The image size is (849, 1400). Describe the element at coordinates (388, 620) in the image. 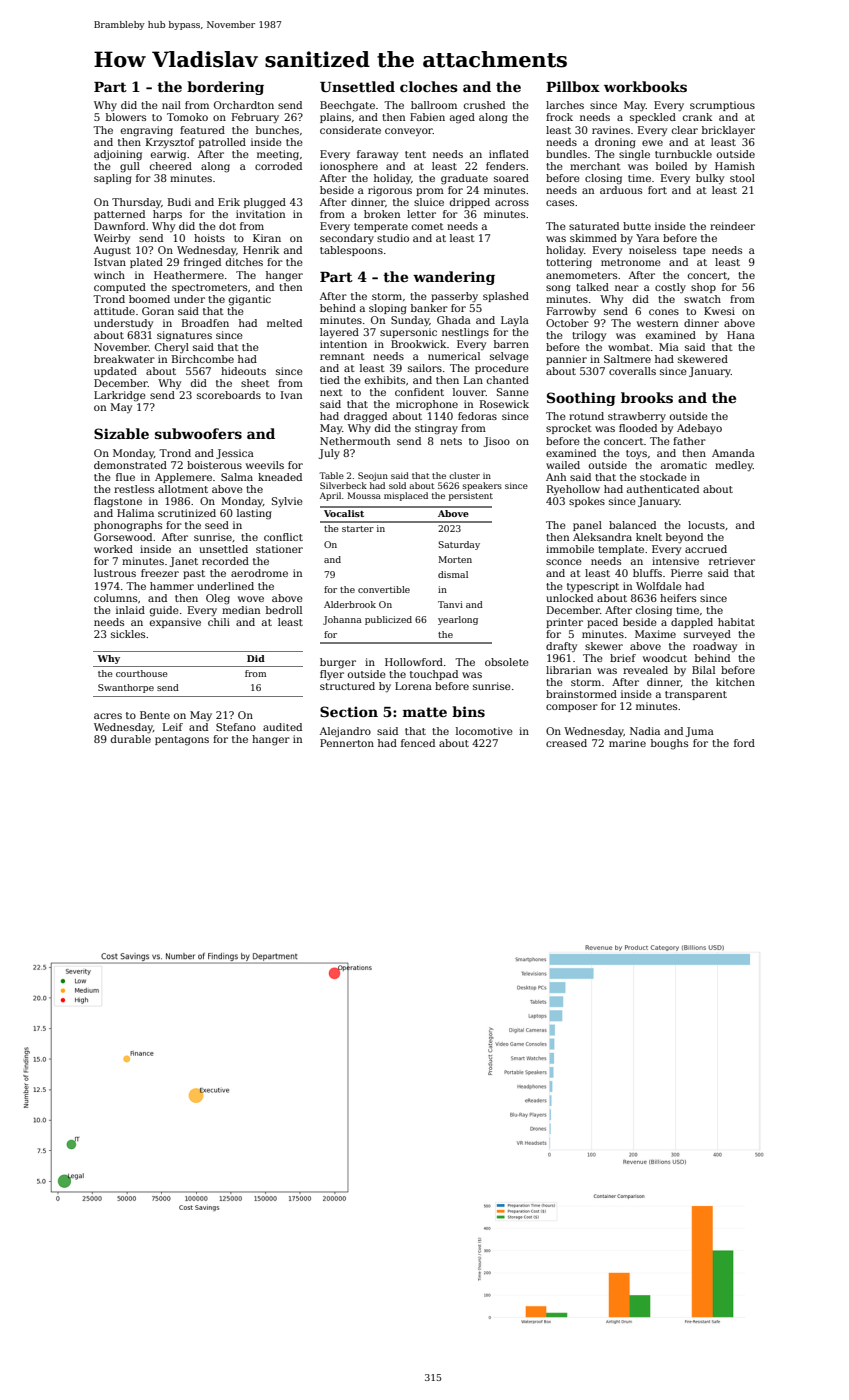

I see `publicized` at that location.
